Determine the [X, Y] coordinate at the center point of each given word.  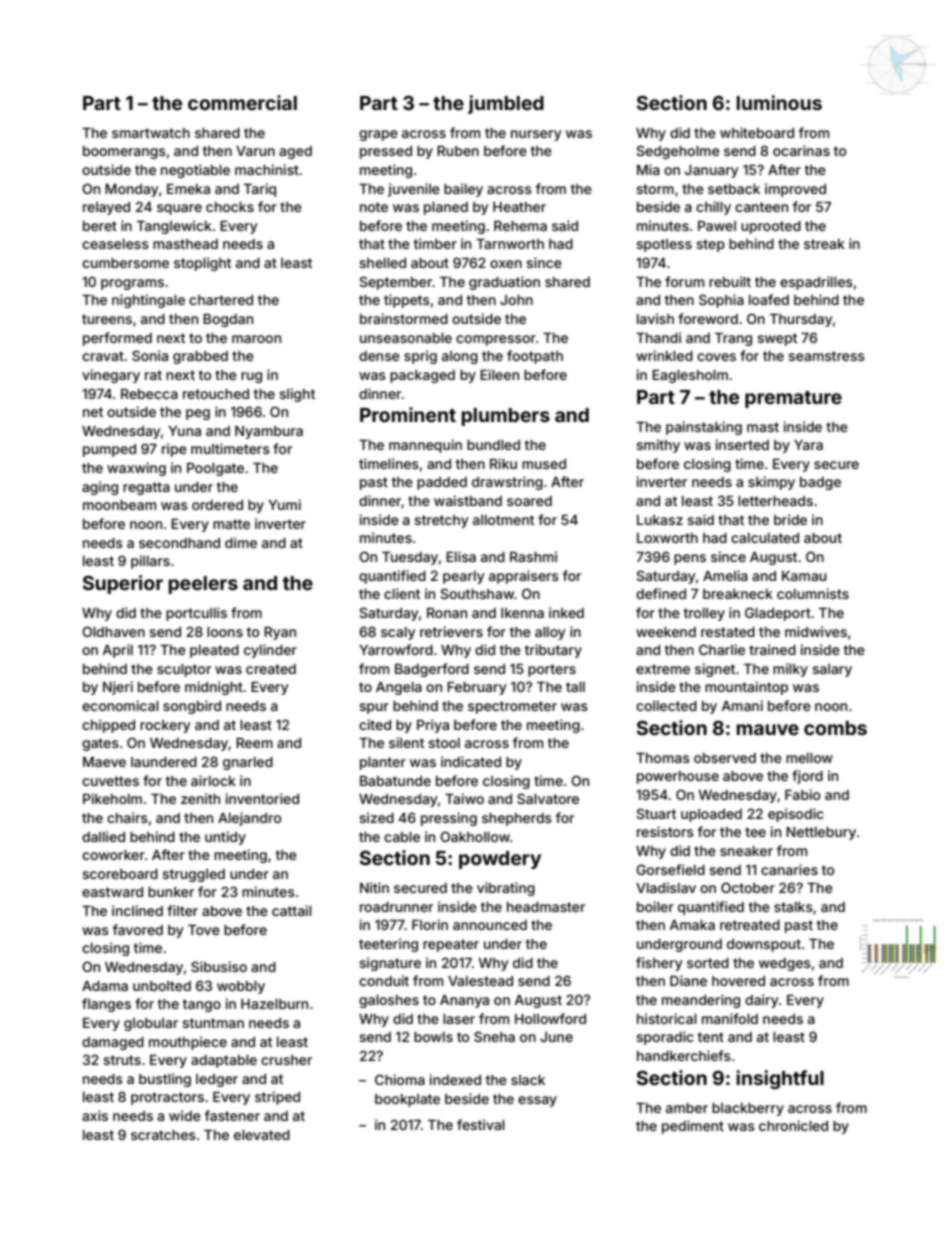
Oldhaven [113, 631]
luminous [779, 102]
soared [529, 501]
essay [537, 1101]
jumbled [506, 104]
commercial [242, 102]
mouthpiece [188, 1043]
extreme [663, 669]
